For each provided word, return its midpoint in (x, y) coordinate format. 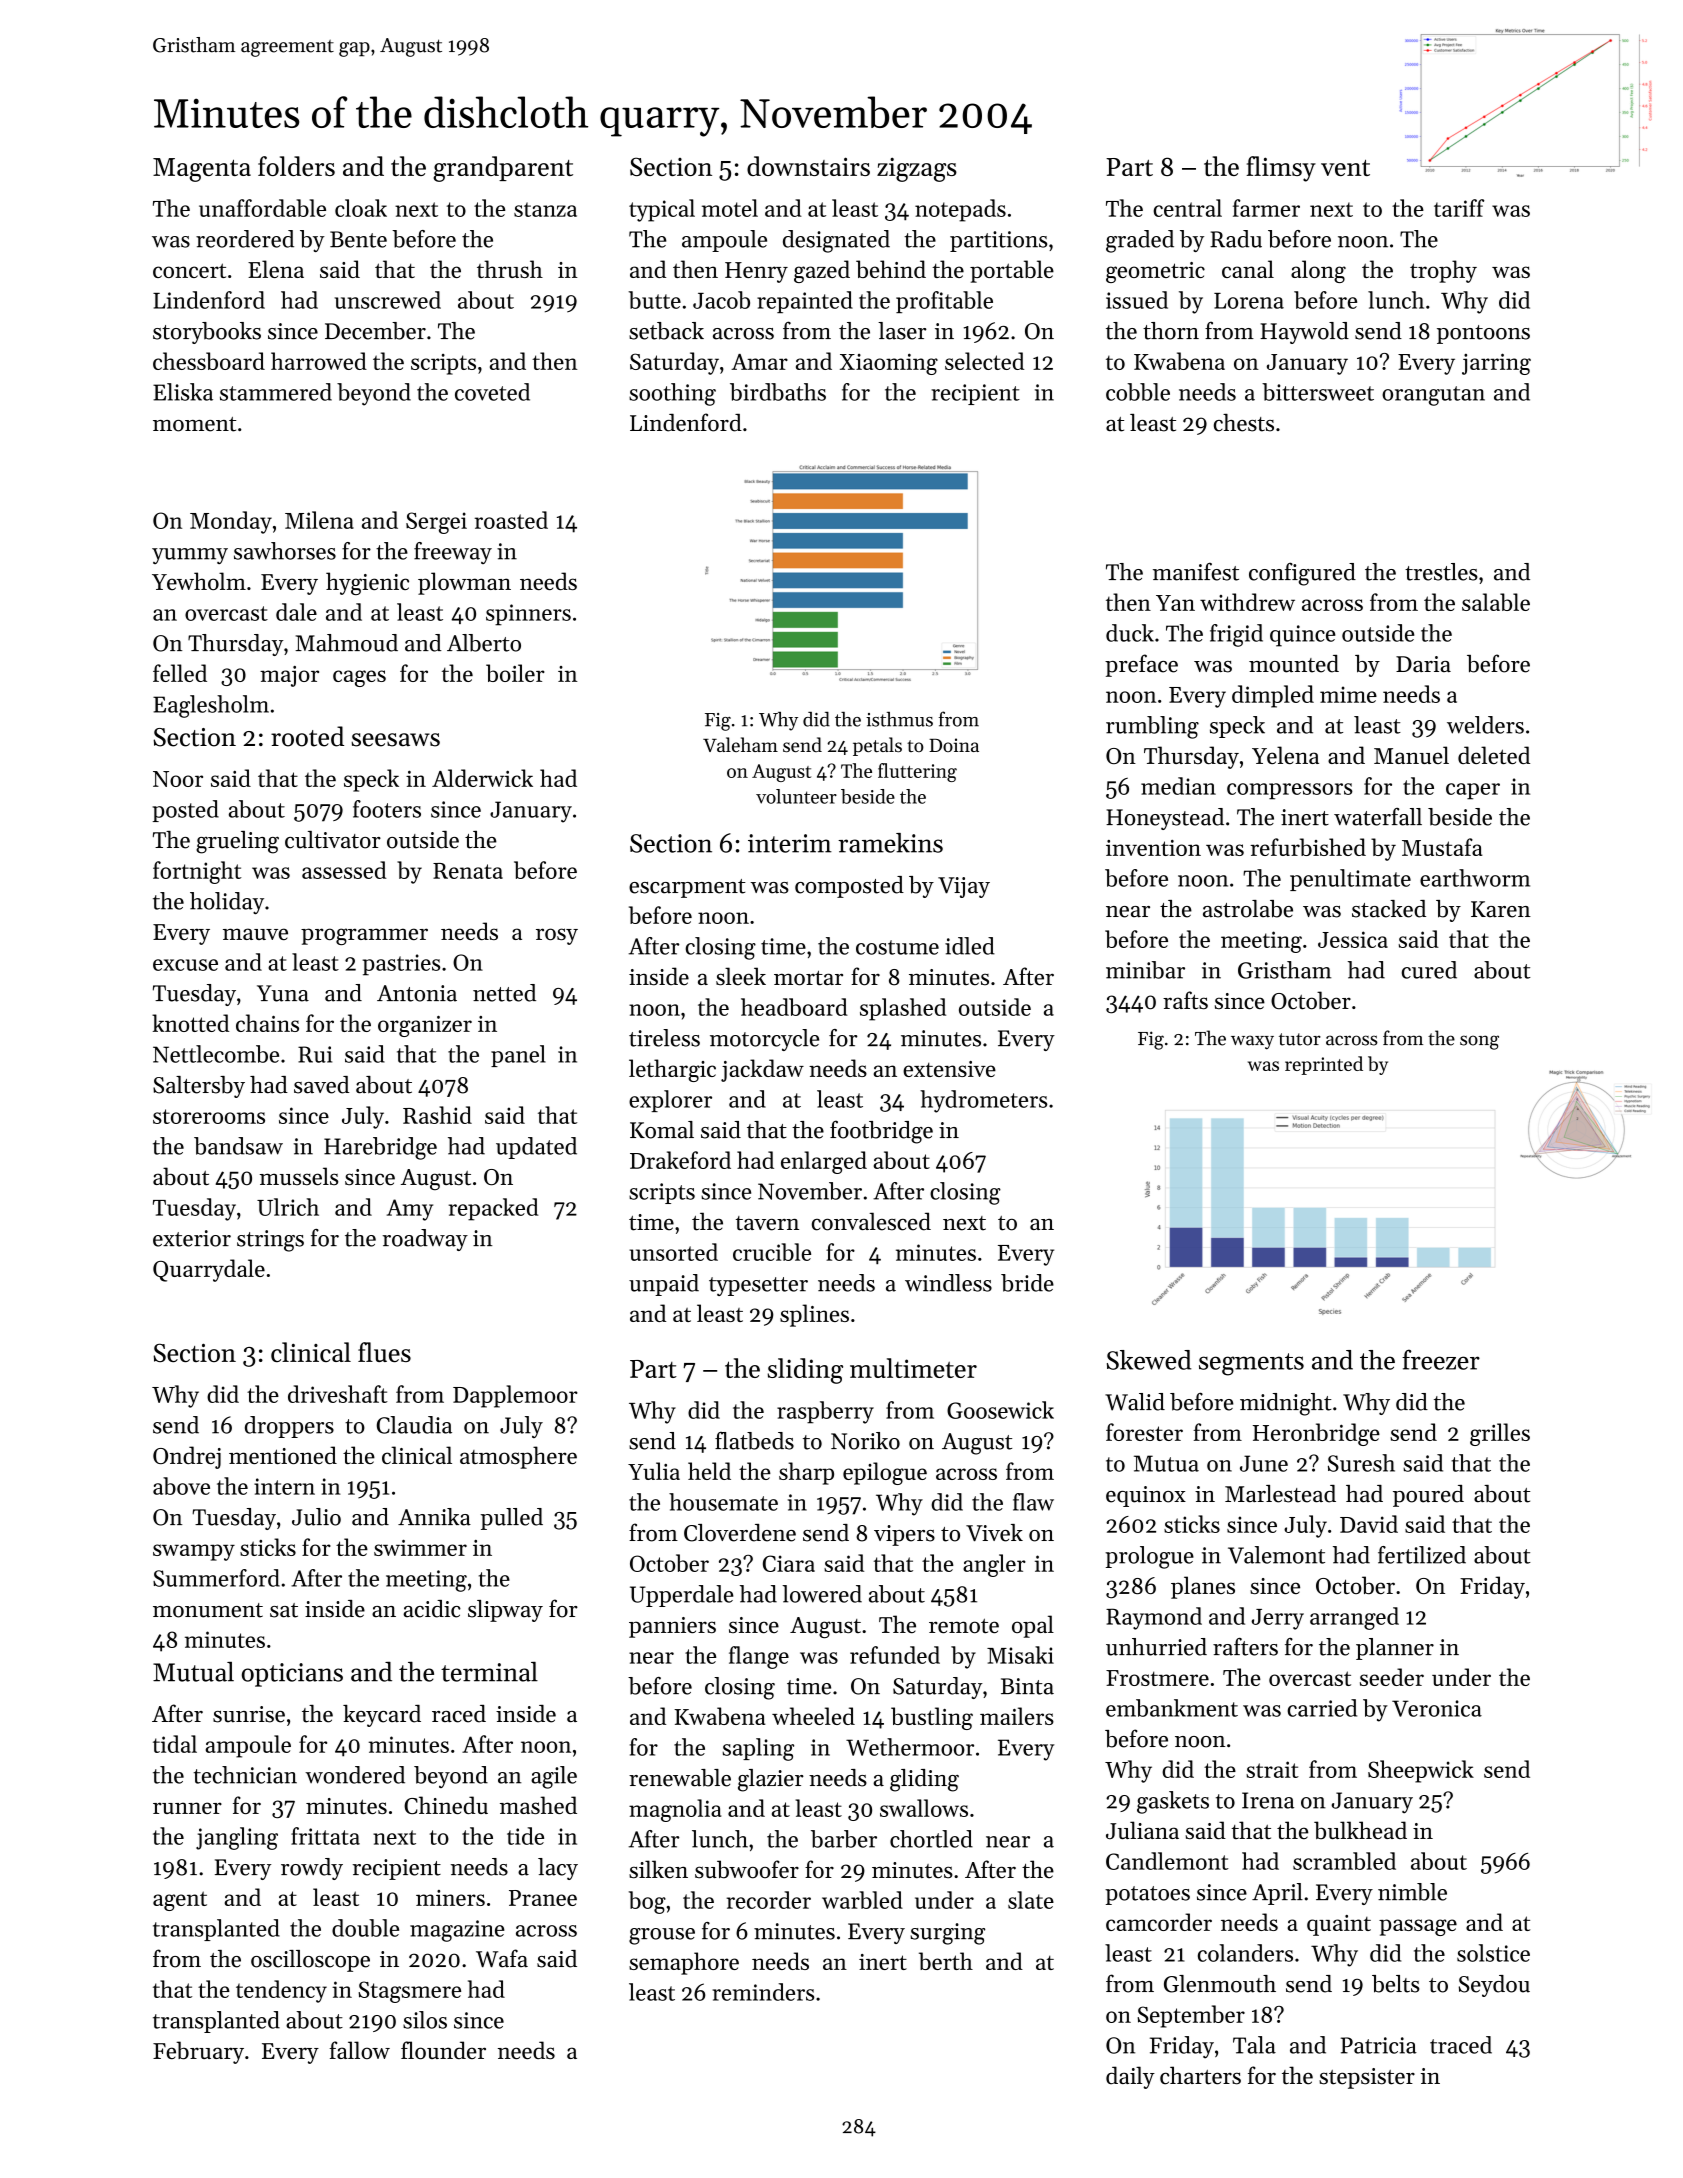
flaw (1033, 1502)
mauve (255, 934)
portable (1012, 271)
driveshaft (338, 1394)
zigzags (917, 170)
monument (208, 1610)
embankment (1172, 1708)
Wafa (502, 1958)
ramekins (890, 843)
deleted (1494, 755)
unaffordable (262, 208)
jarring (1496, 364)
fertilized (1422, 1555)
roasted (511, 520)
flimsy (1281, 169)
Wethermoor (910, 1747)
